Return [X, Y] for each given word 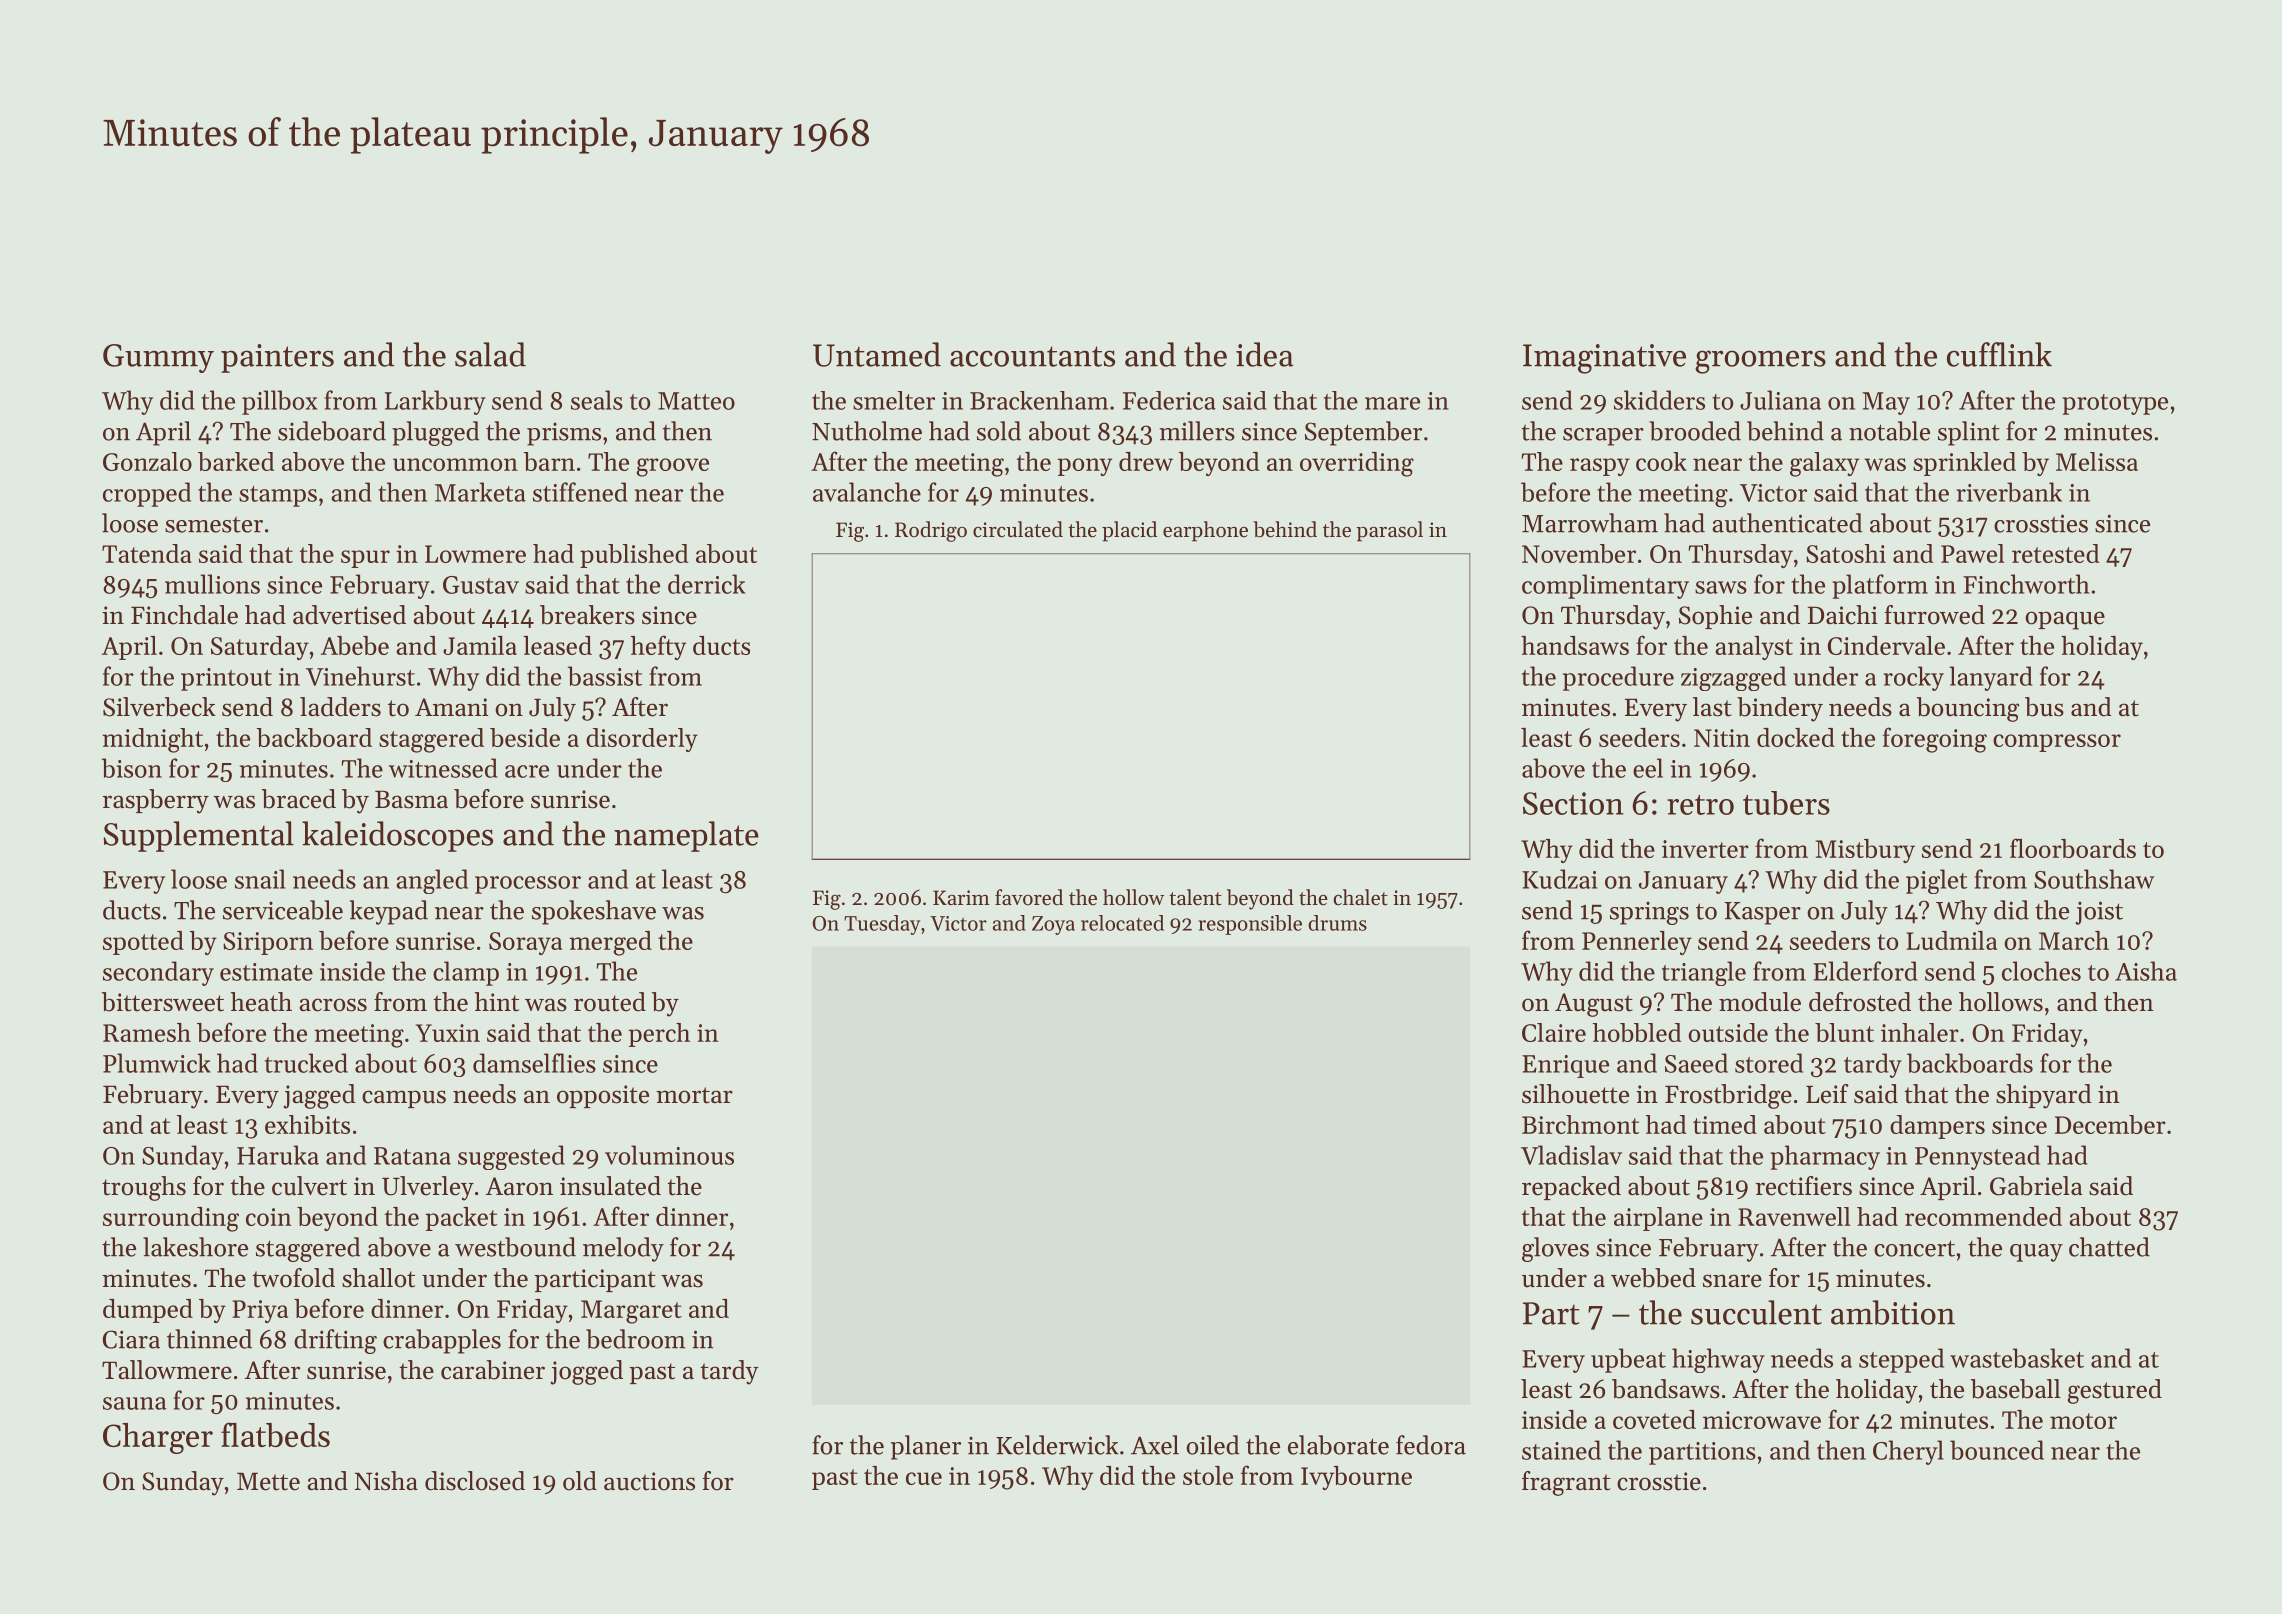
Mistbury [1865, 851]
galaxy [1824, 464]
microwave [1762, 1420]
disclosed [475, 1481]
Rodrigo [931, 531]
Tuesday [882, 925]
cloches [2041, 971]
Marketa [480, 492]
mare [1392, 403]
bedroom [636, 1339]
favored [1029, 897]
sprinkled [1964, 464]
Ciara [131, 1339]
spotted [143, 943]
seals [597, 400]
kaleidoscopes [397, 836]
